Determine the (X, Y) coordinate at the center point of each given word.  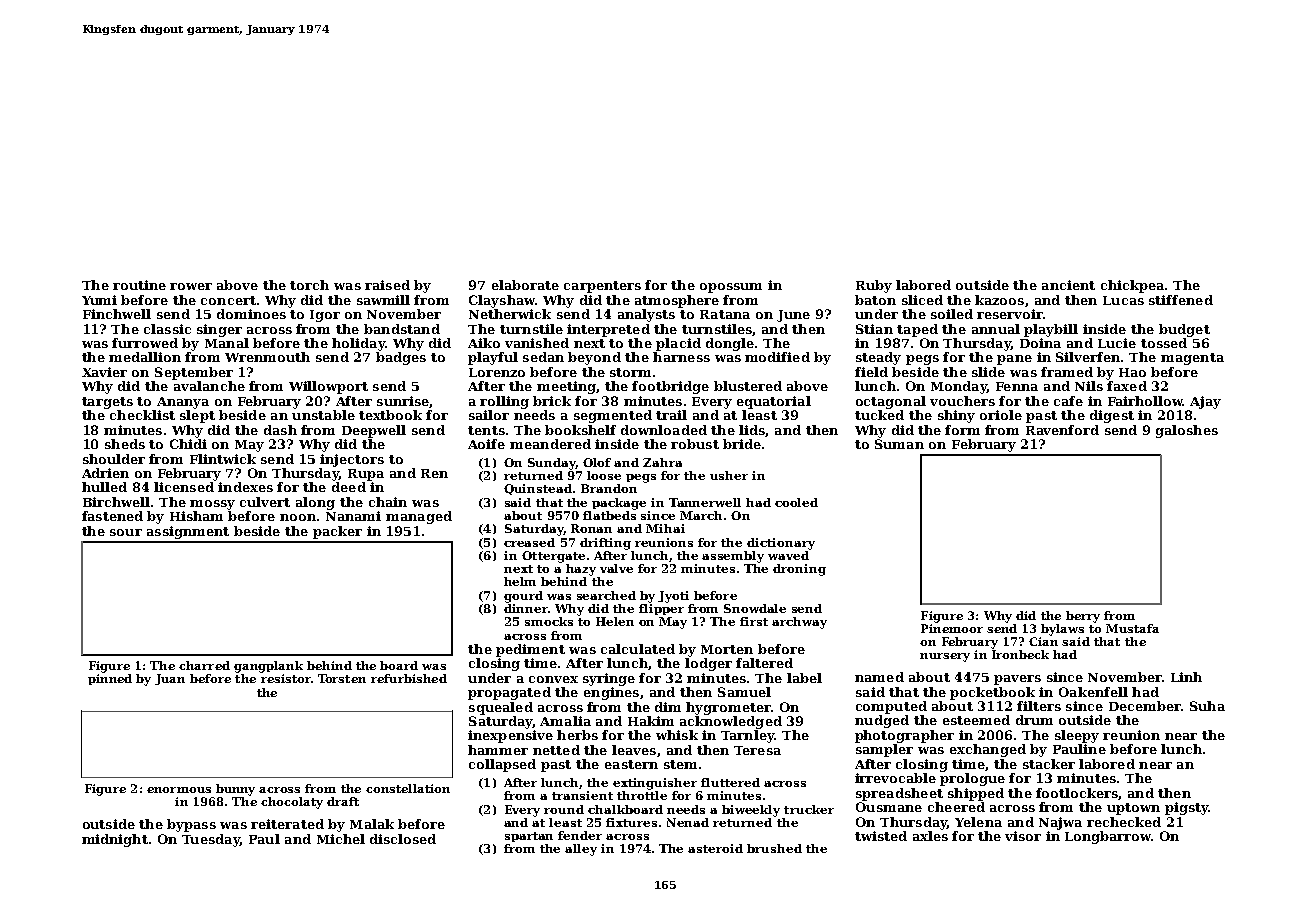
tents (486, 430)
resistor (286, 678)
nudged (882, 721)
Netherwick (510, 314)
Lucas (1123, 300)
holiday (358, 344)
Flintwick (223, 459)
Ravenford (1062, 430)
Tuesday (211, 840)
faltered (764, 663)
